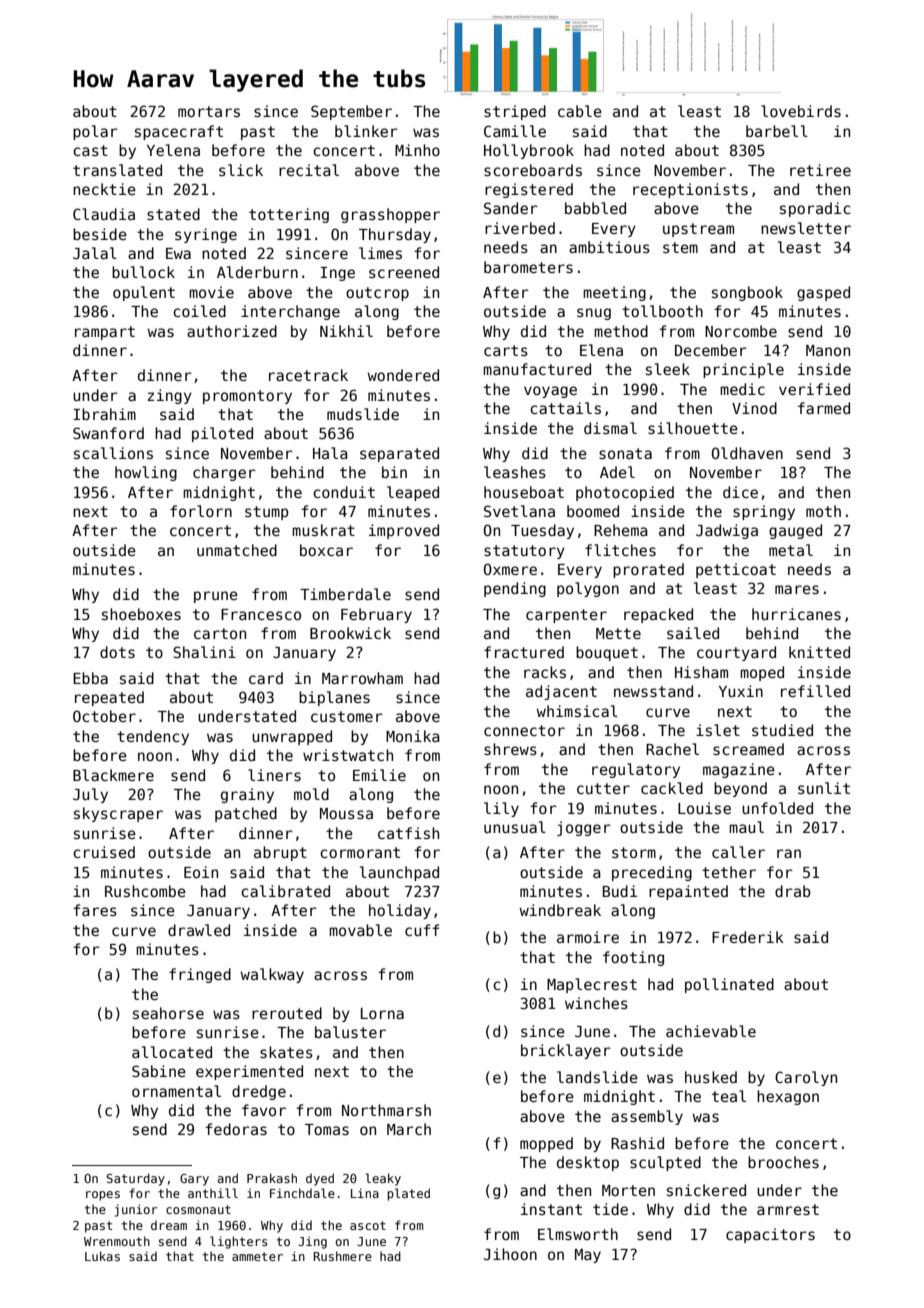  I want to click on Monika, so click(413, 736).
